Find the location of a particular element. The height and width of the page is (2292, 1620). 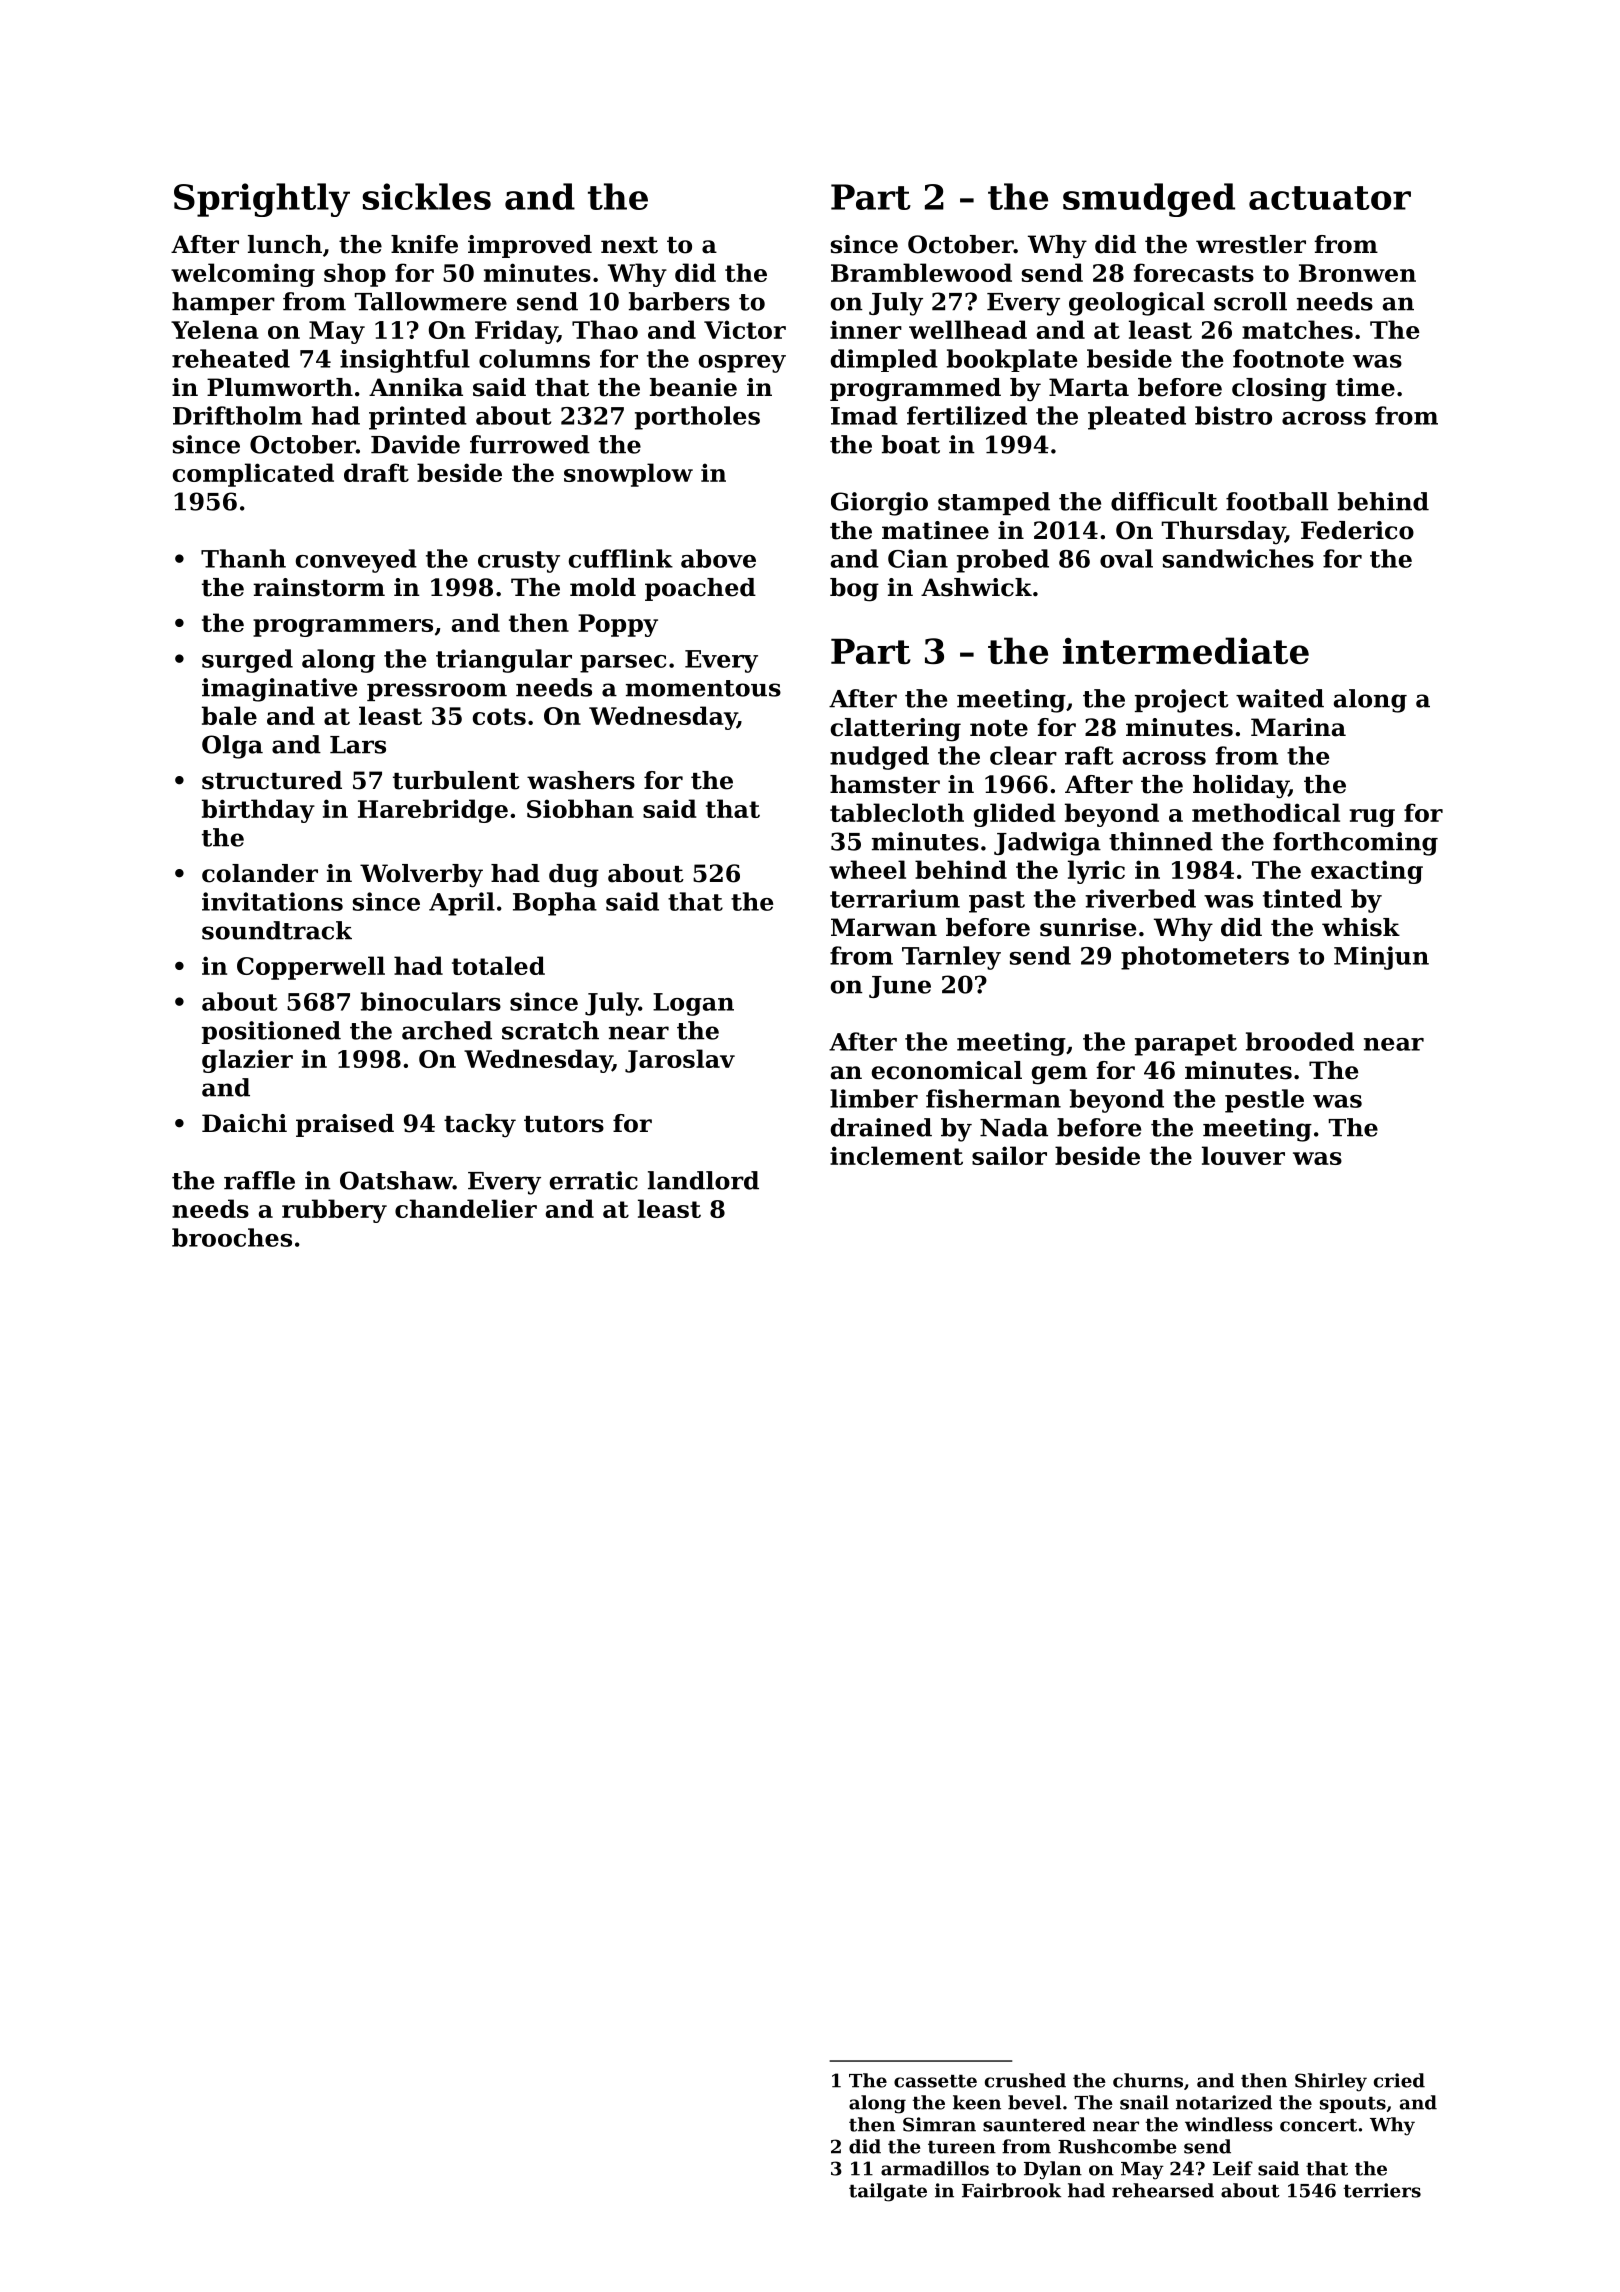

tacky is located at coordinates (480, 1126).
